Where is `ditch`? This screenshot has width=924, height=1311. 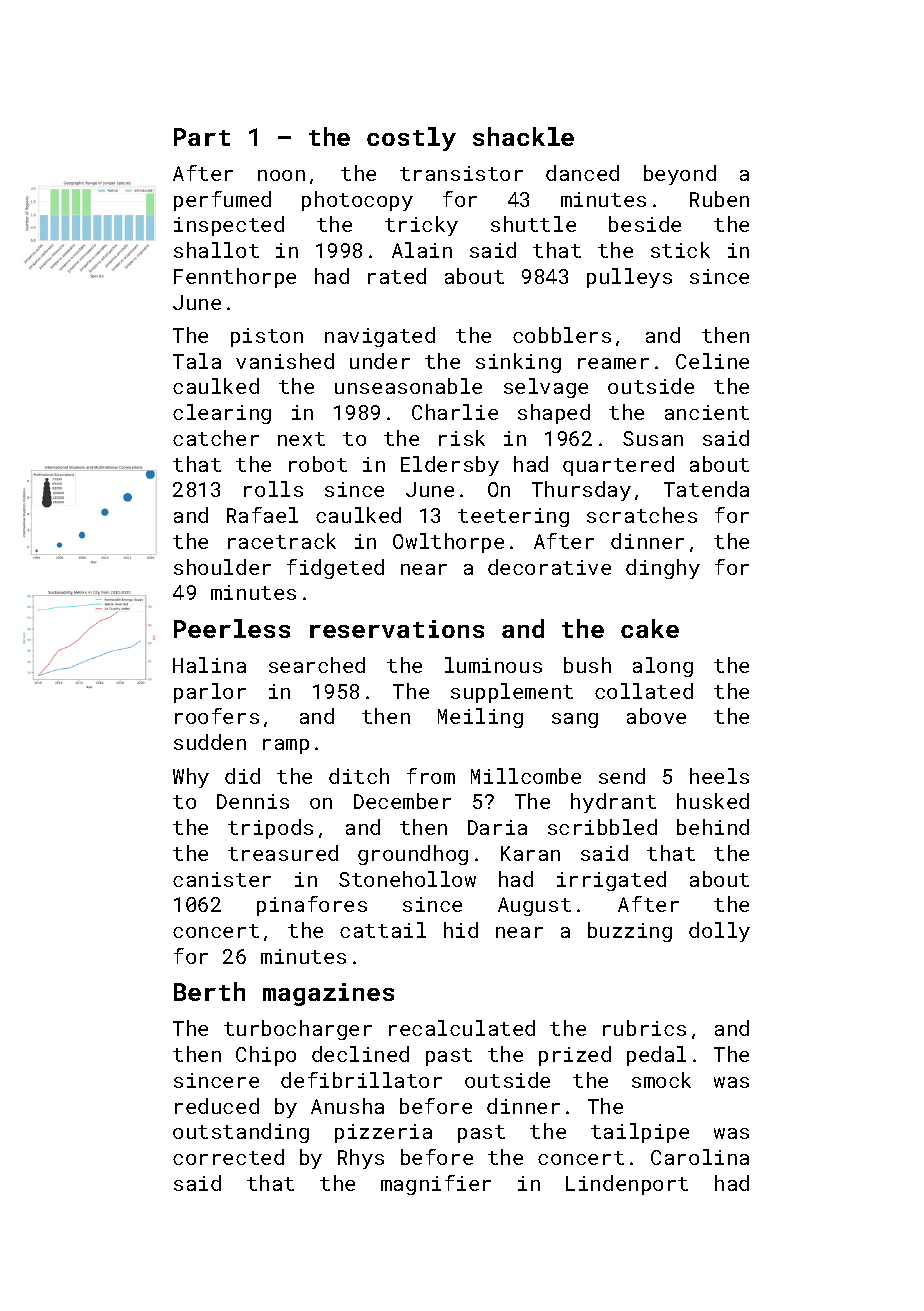
ditch is located at coordinates (359, 776).
